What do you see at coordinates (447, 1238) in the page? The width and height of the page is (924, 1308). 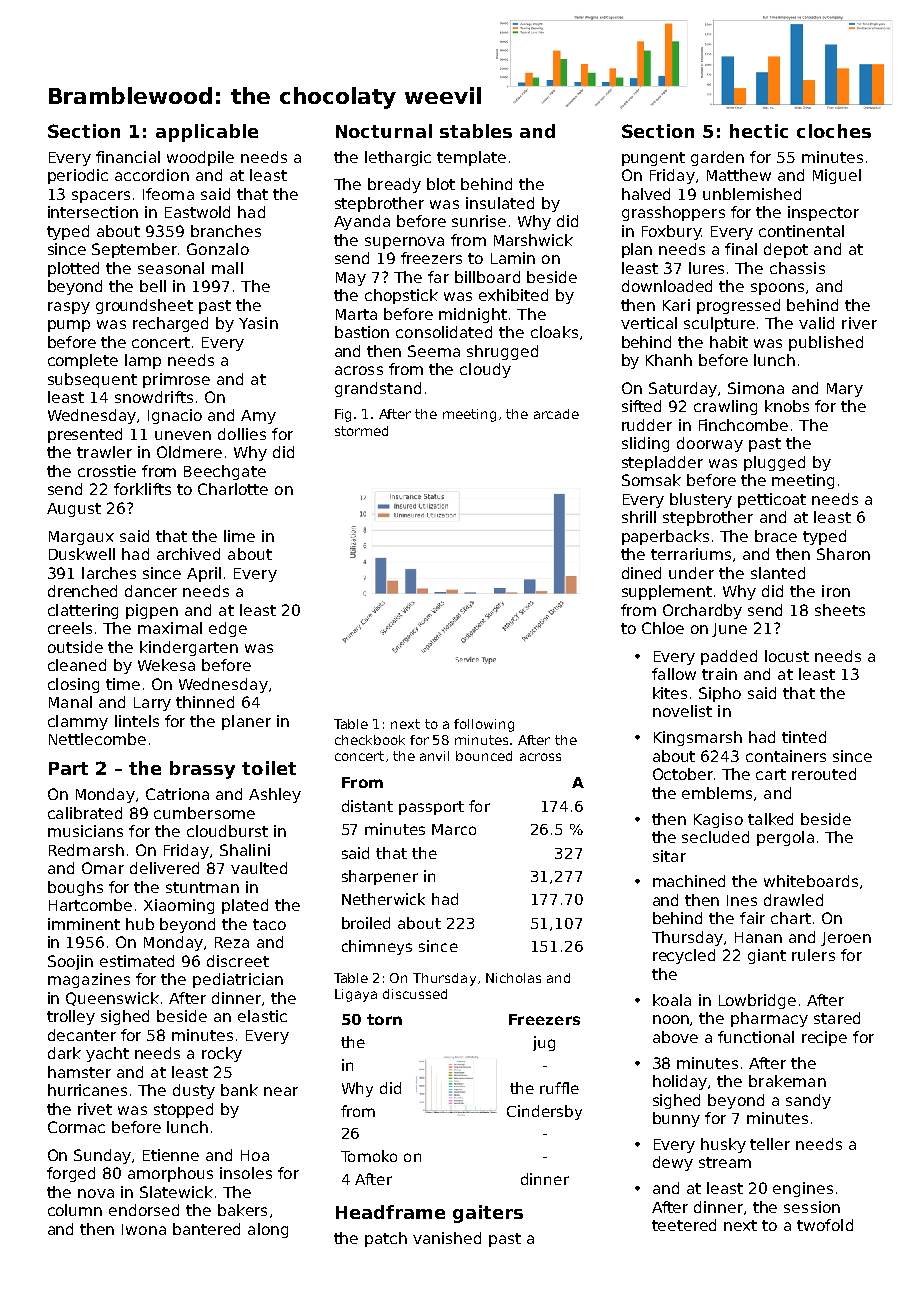 I see `vanished` at bounding box center [447, 1238].
